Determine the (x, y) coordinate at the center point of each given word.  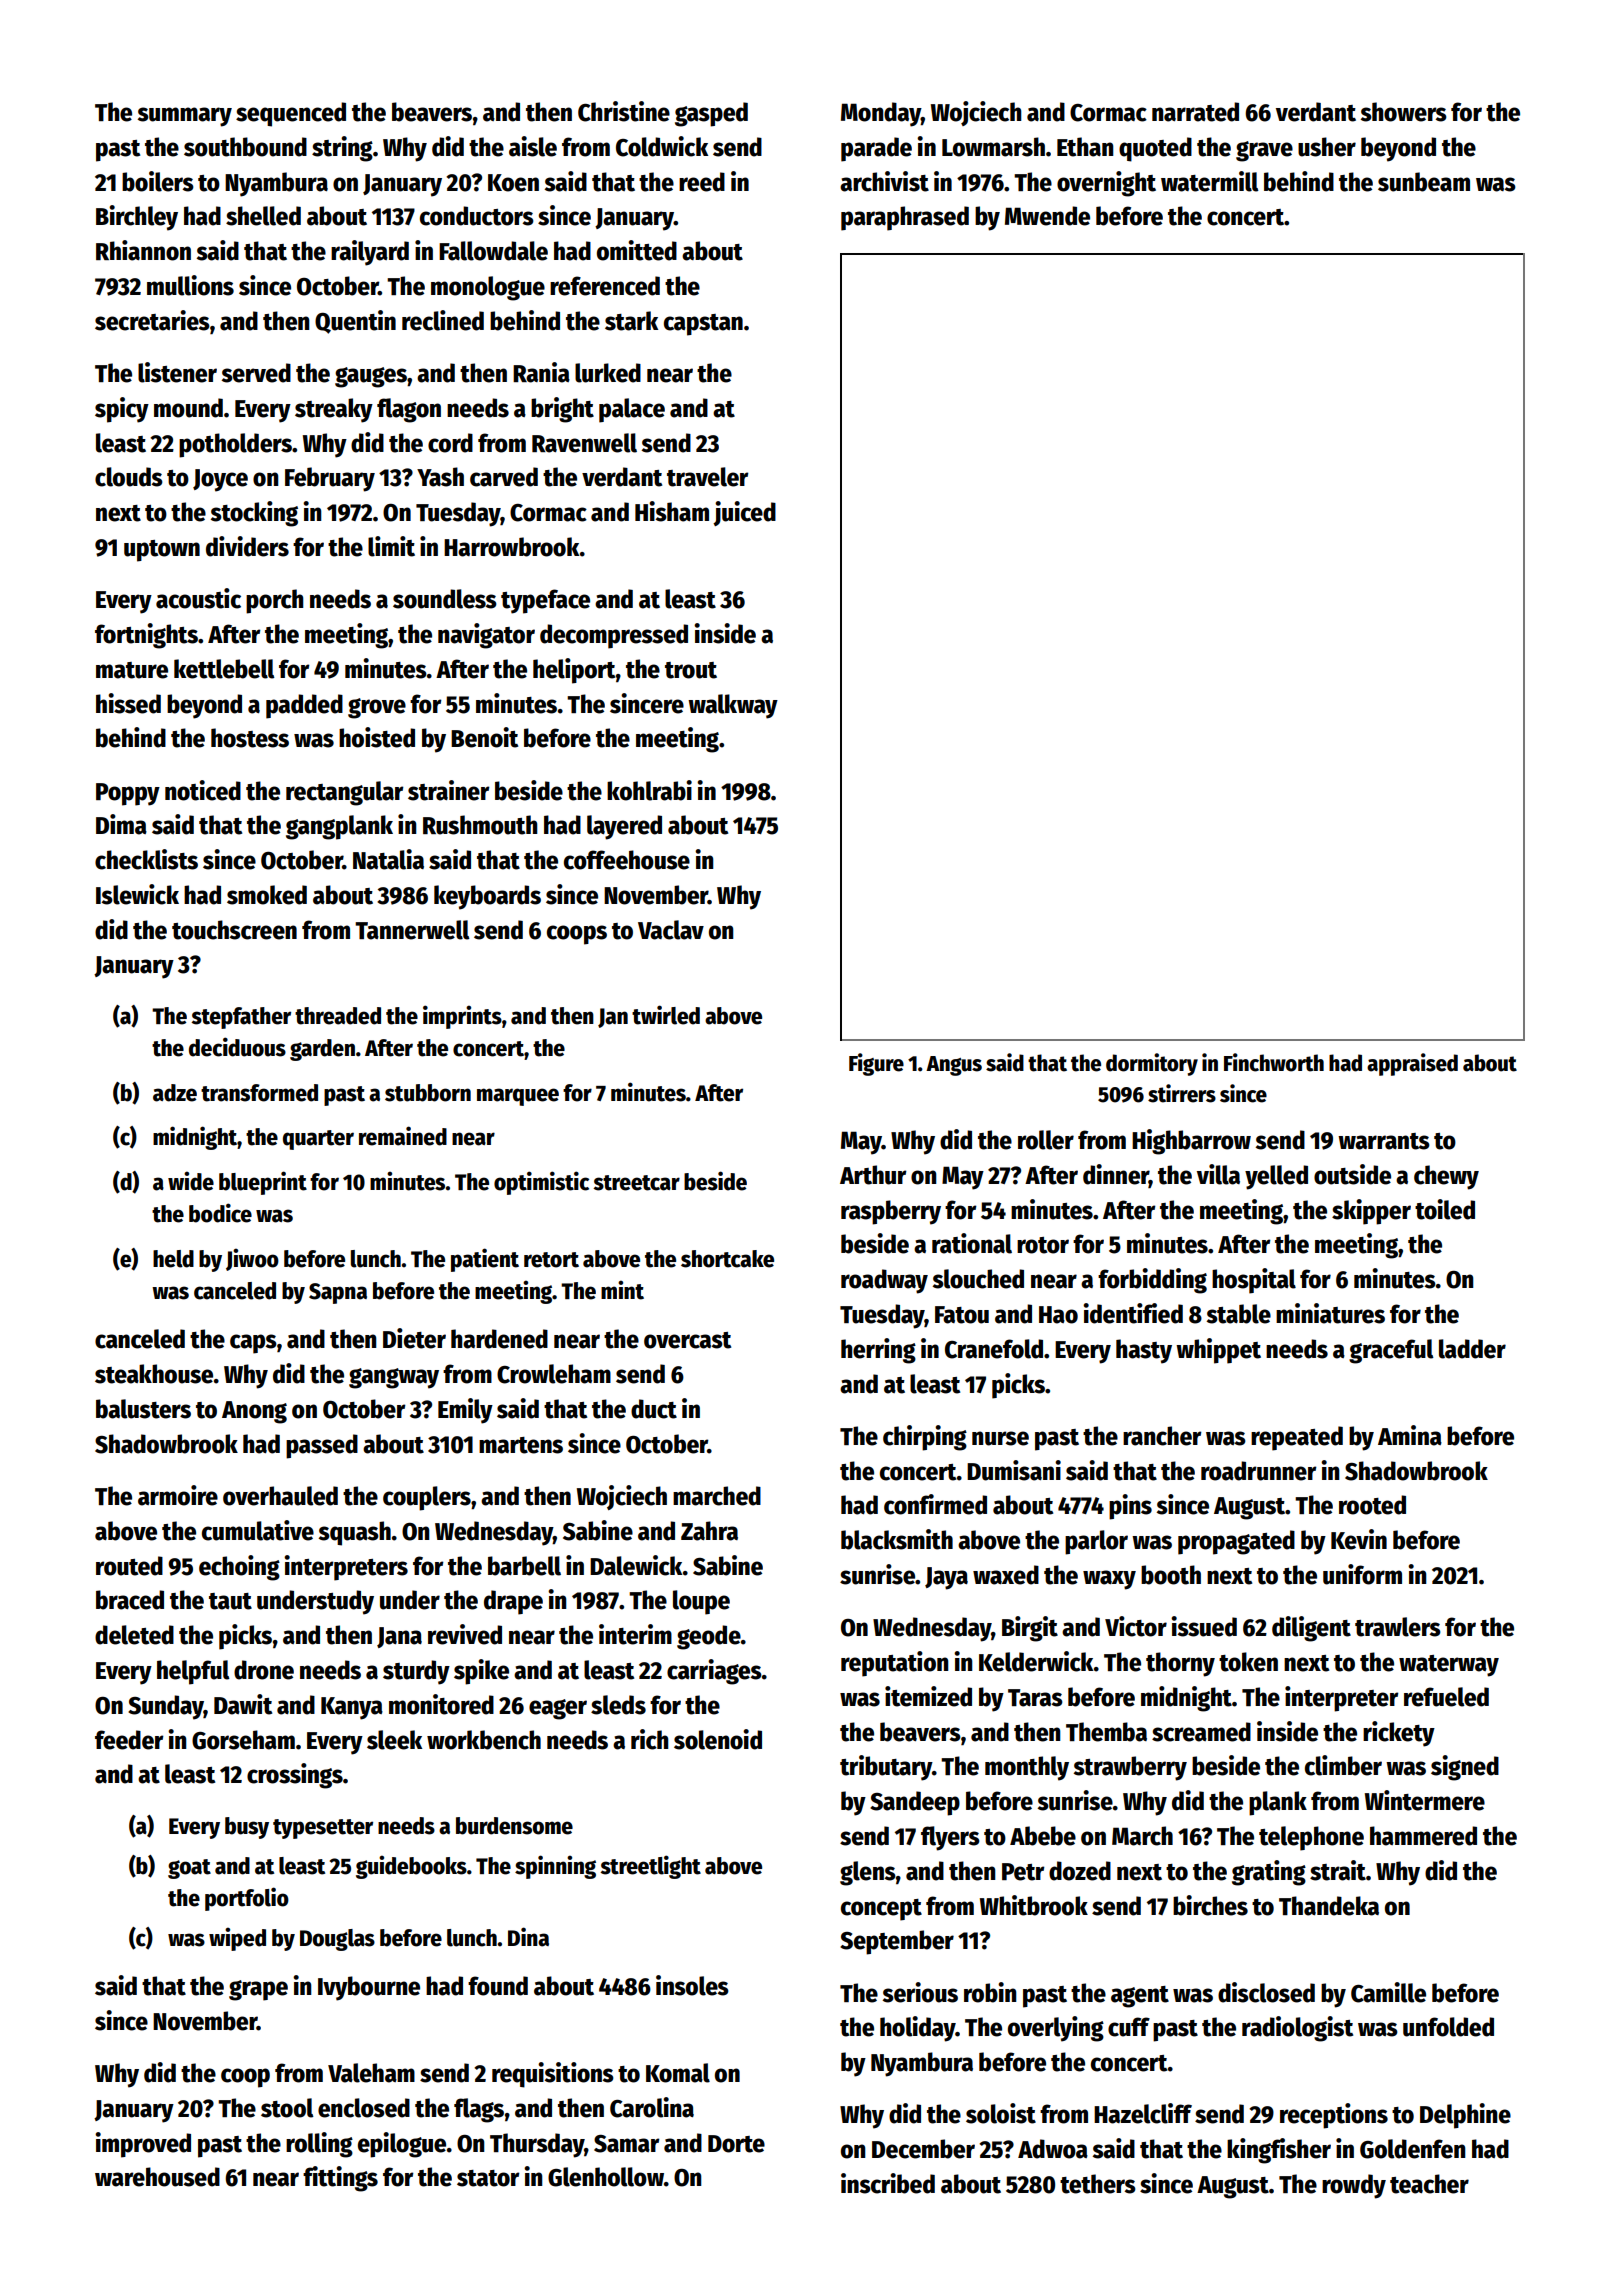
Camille (1388, 1992)
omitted (637, 250)
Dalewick (636, 1565)
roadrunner (1259, 1471)
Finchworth (1274, 1062)
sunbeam (1424, 182)
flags (479, 2110)
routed (129, 1566)
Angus (954, 1066)
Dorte (736, 2144)
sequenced (291, 114)
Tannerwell (412, 930)
